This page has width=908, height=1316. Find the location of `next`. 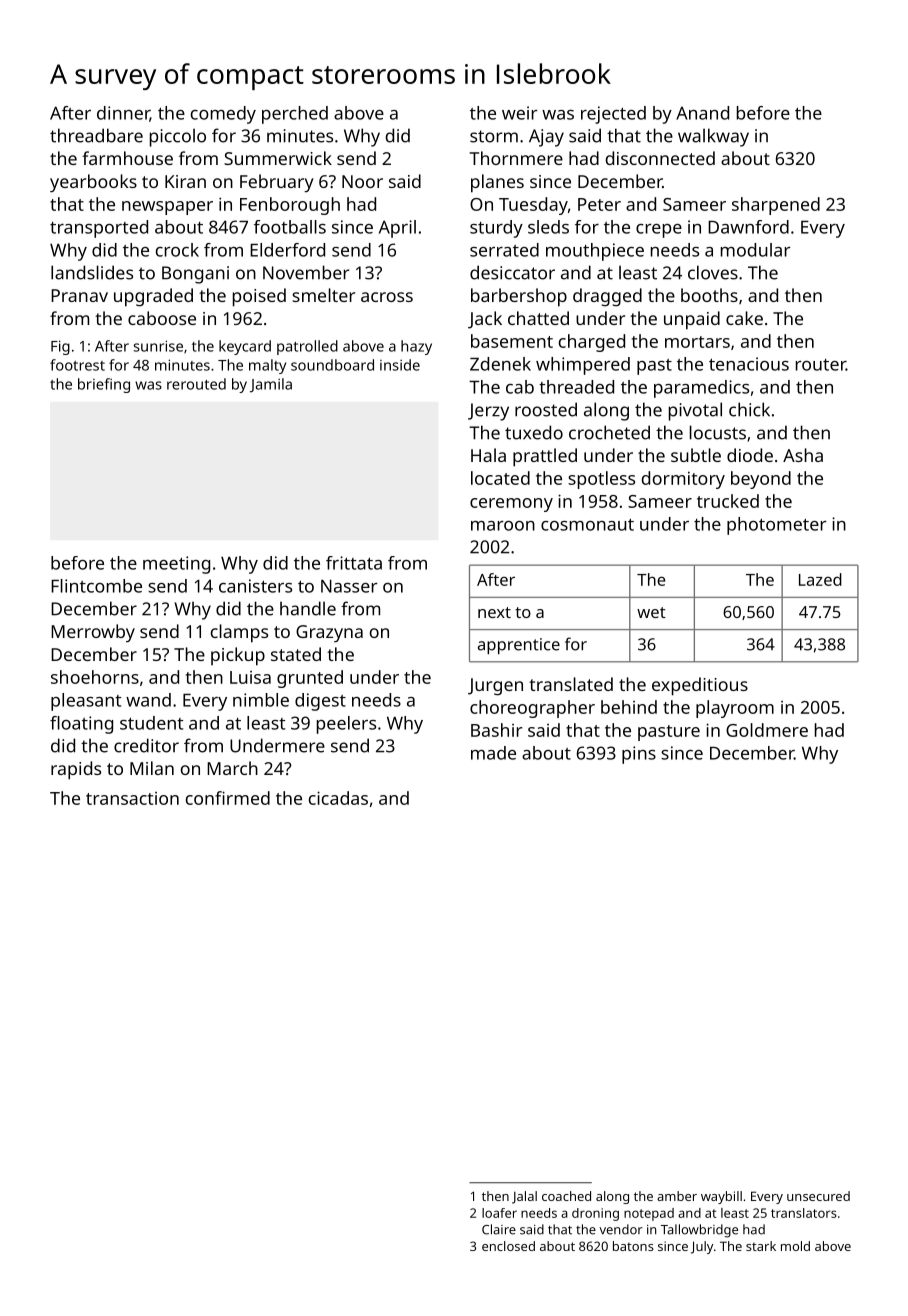

next is located at coordinates (494, 612).
